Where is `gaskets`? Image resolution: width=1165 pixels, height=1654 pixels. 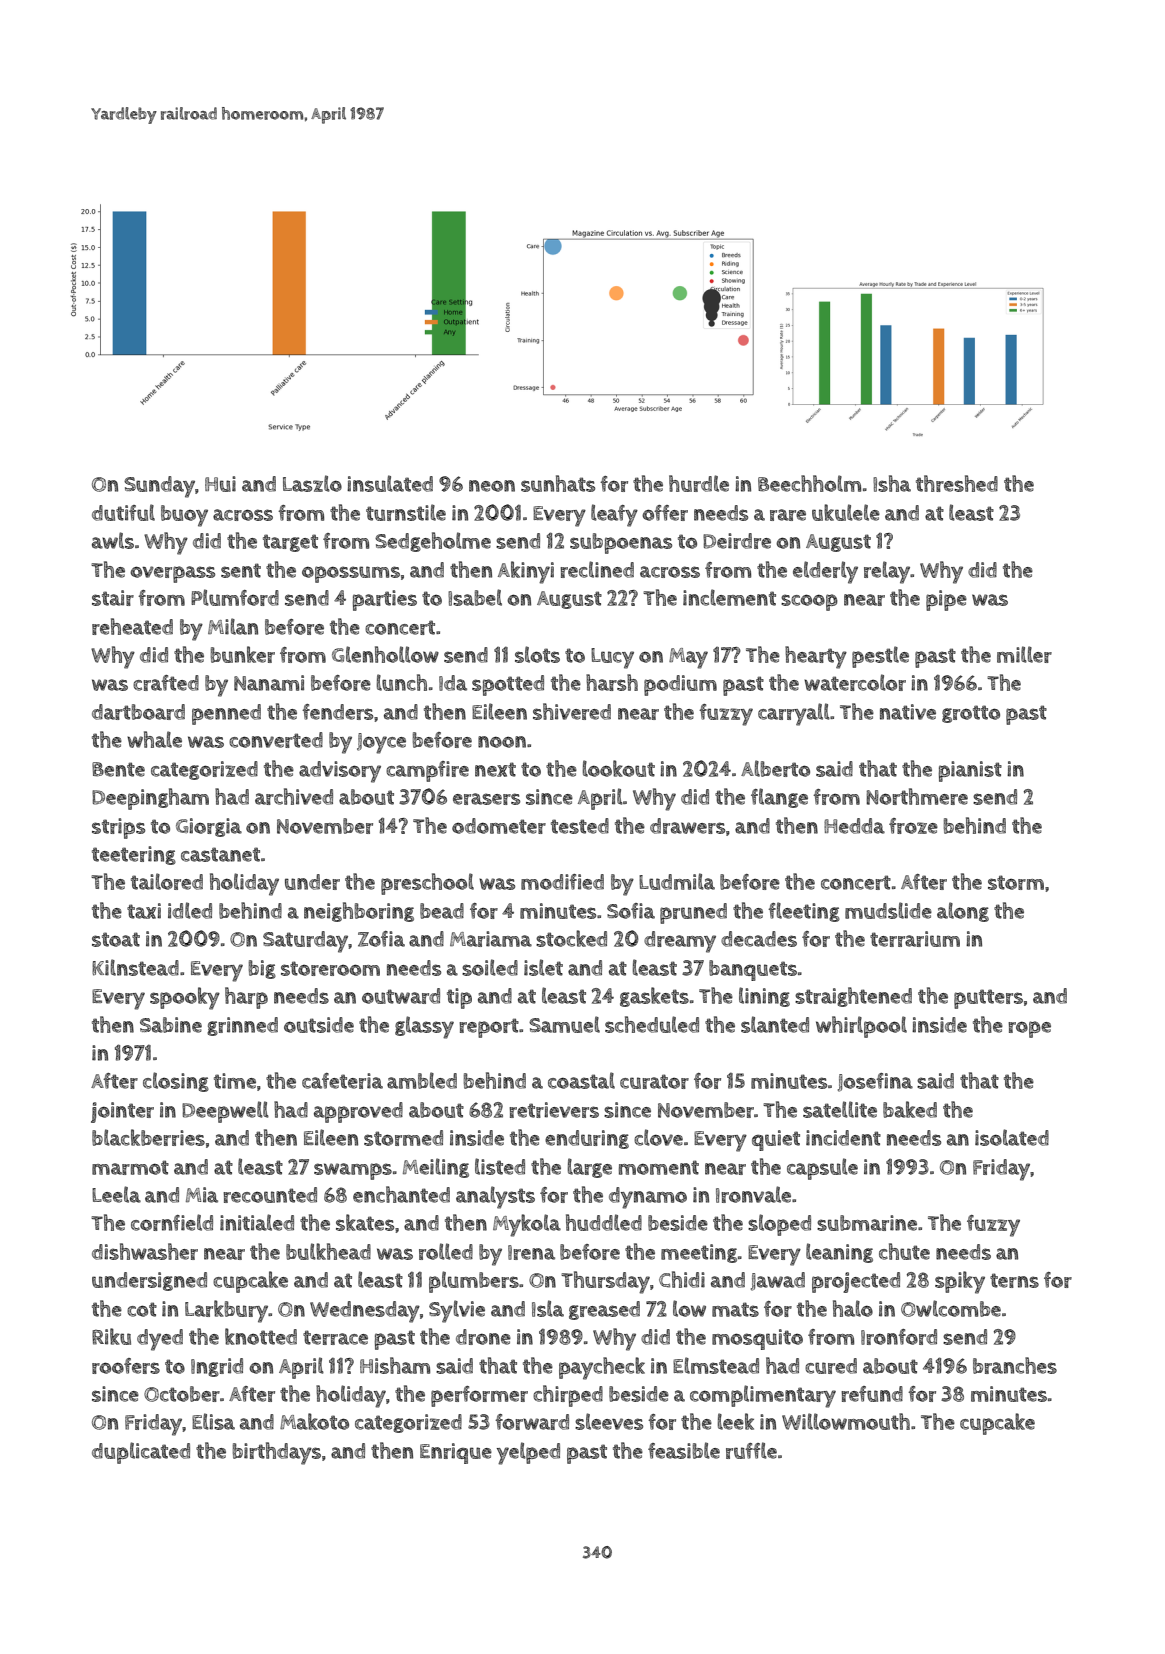 gaskets is located at coordinates (654, 997).
